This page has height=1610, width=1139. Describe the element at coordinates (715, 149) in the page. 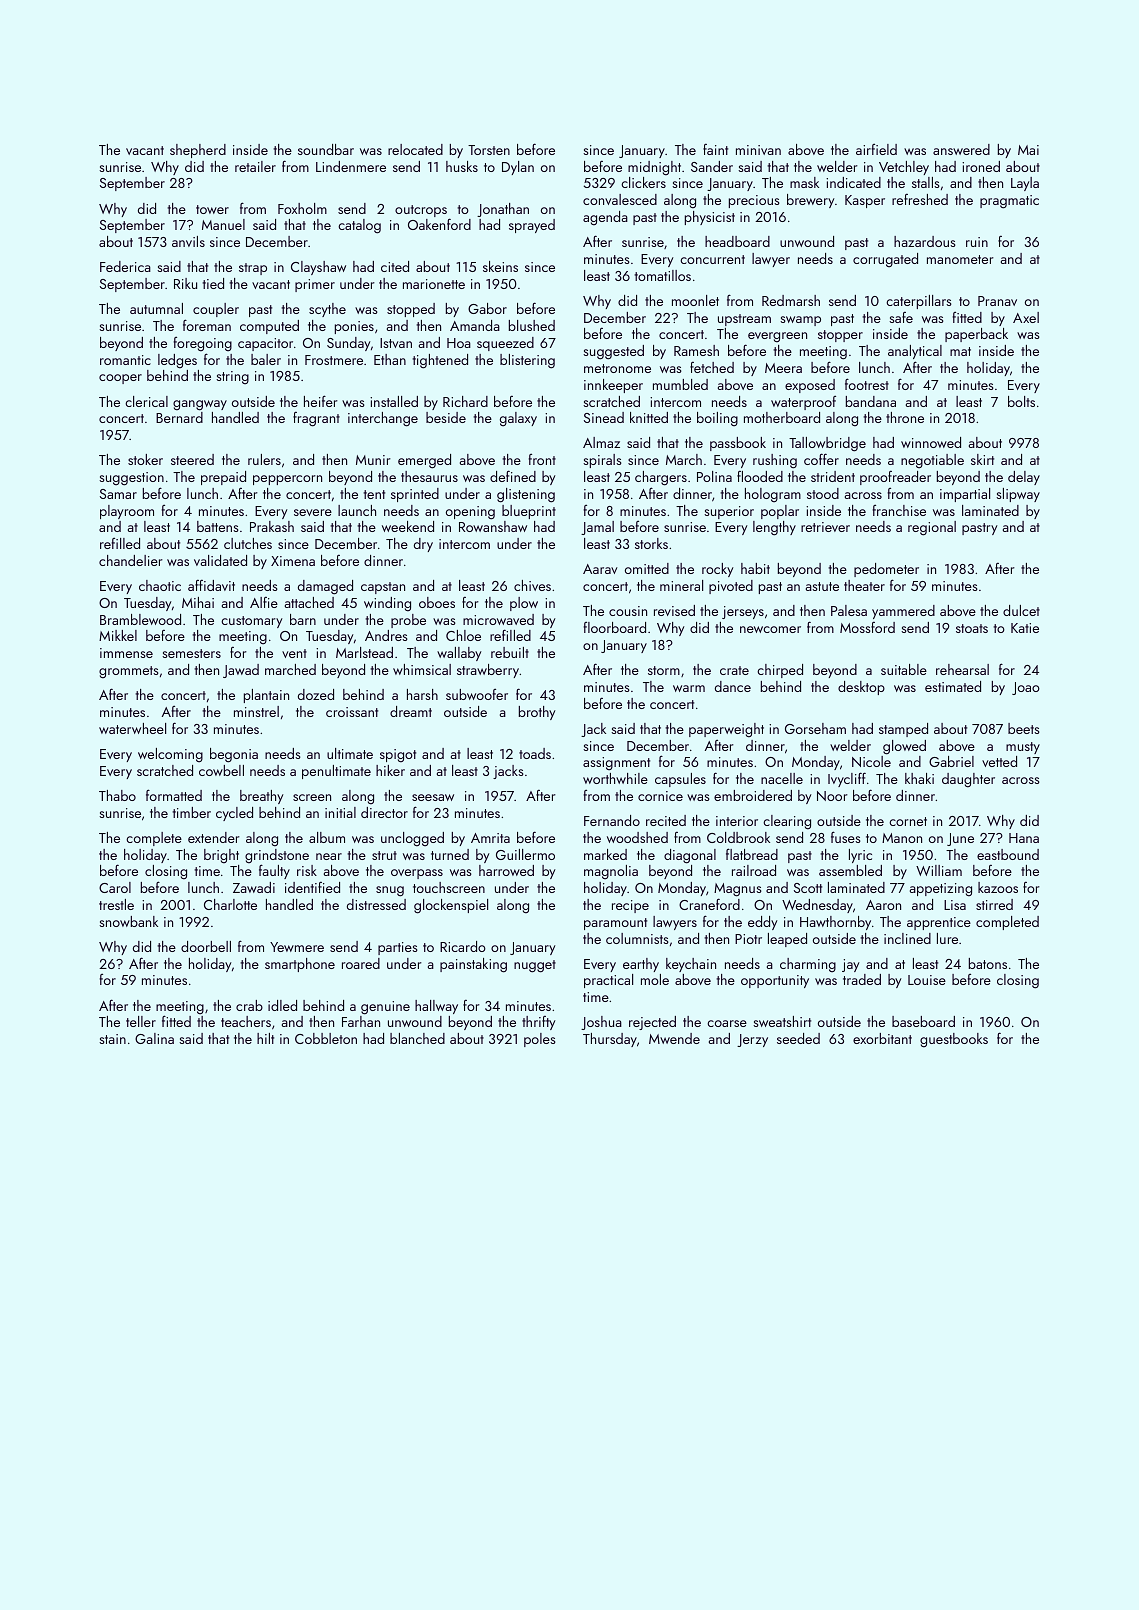

I see `faint` at that location.
